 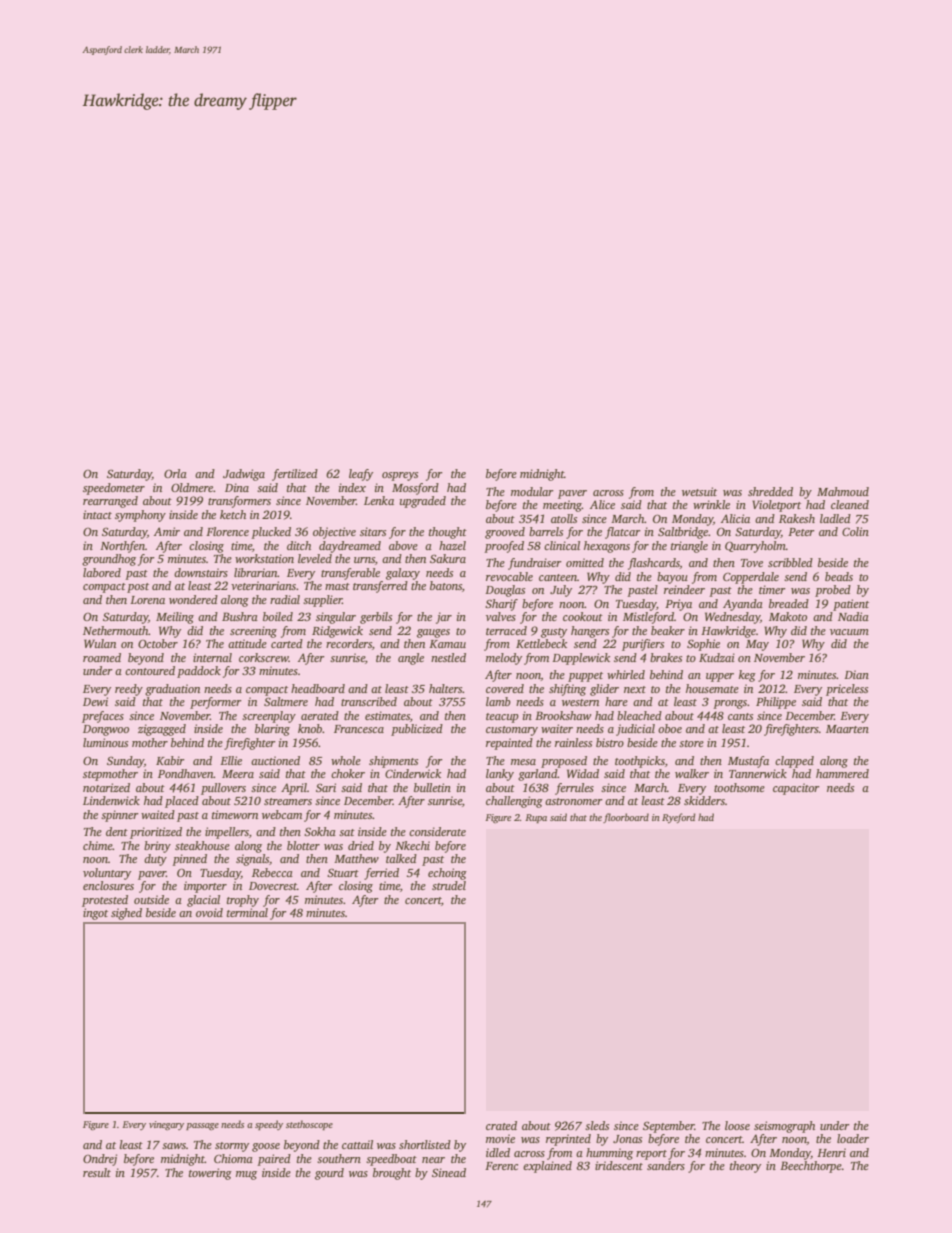 I want to click on Amir, so click(x=167, y=531).
